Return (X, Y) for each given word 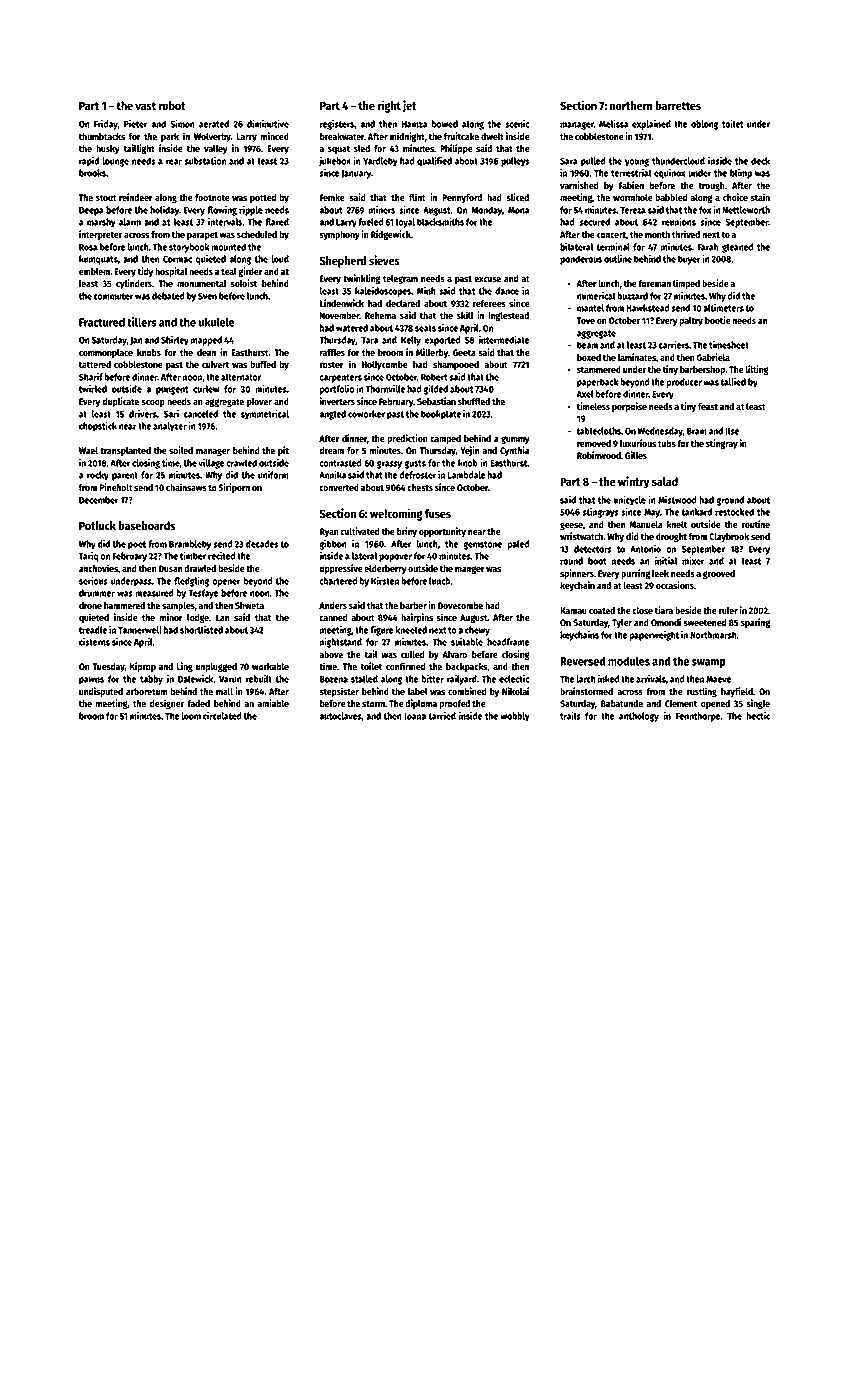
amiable (273, 703)
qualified (434, 162)
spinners (577, 574)
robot (172, 105)
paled (518, 545)
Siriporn (234, 488)
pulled (593, 162)
